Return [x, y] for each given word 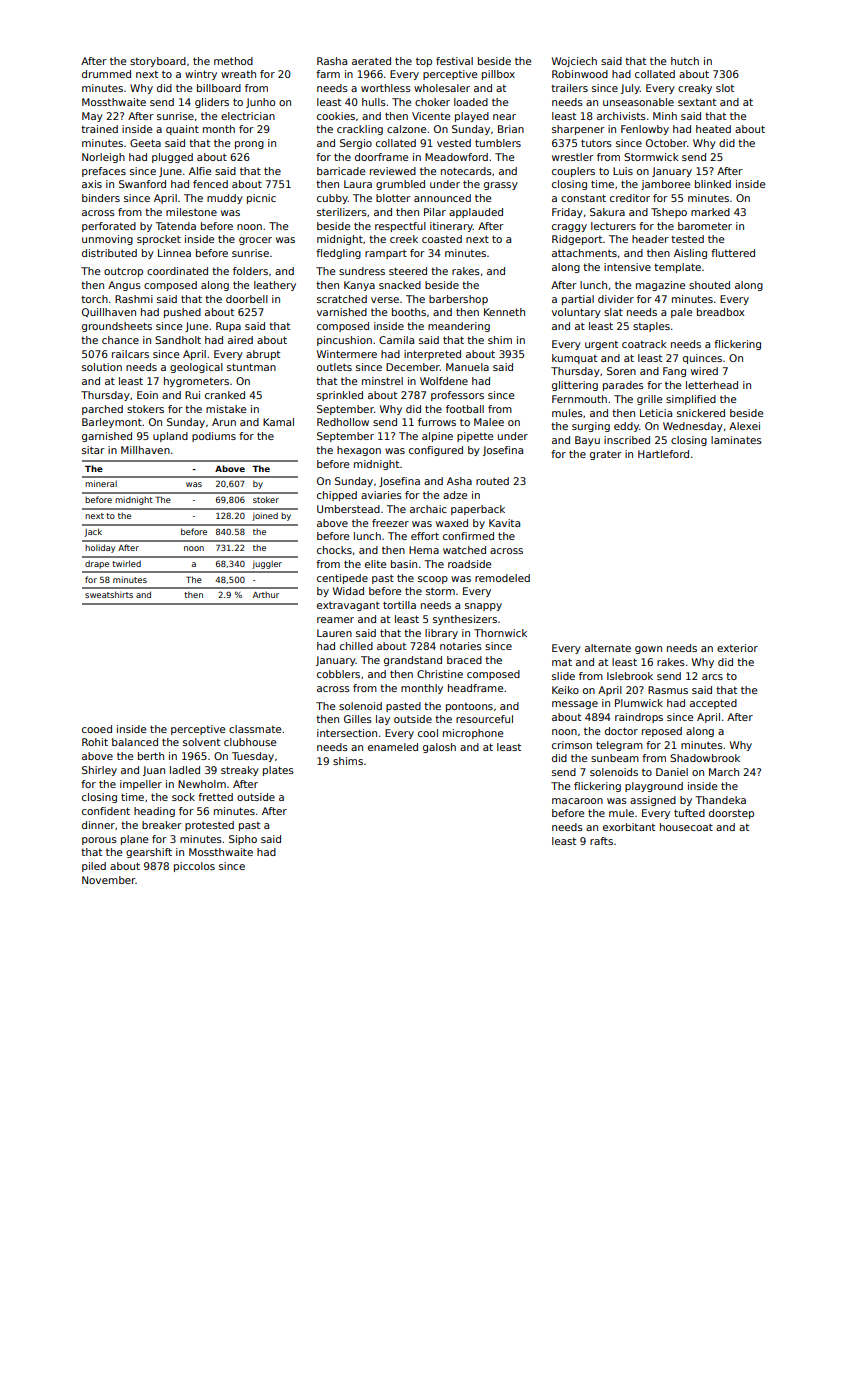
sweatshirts [109, 594]
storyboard [158, 62]
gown [648, 650]
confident [106, 811]
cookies [336, 116]
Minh [665, 116]
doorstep [731, 814]
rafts [601, 841]
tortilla [399, 605]
